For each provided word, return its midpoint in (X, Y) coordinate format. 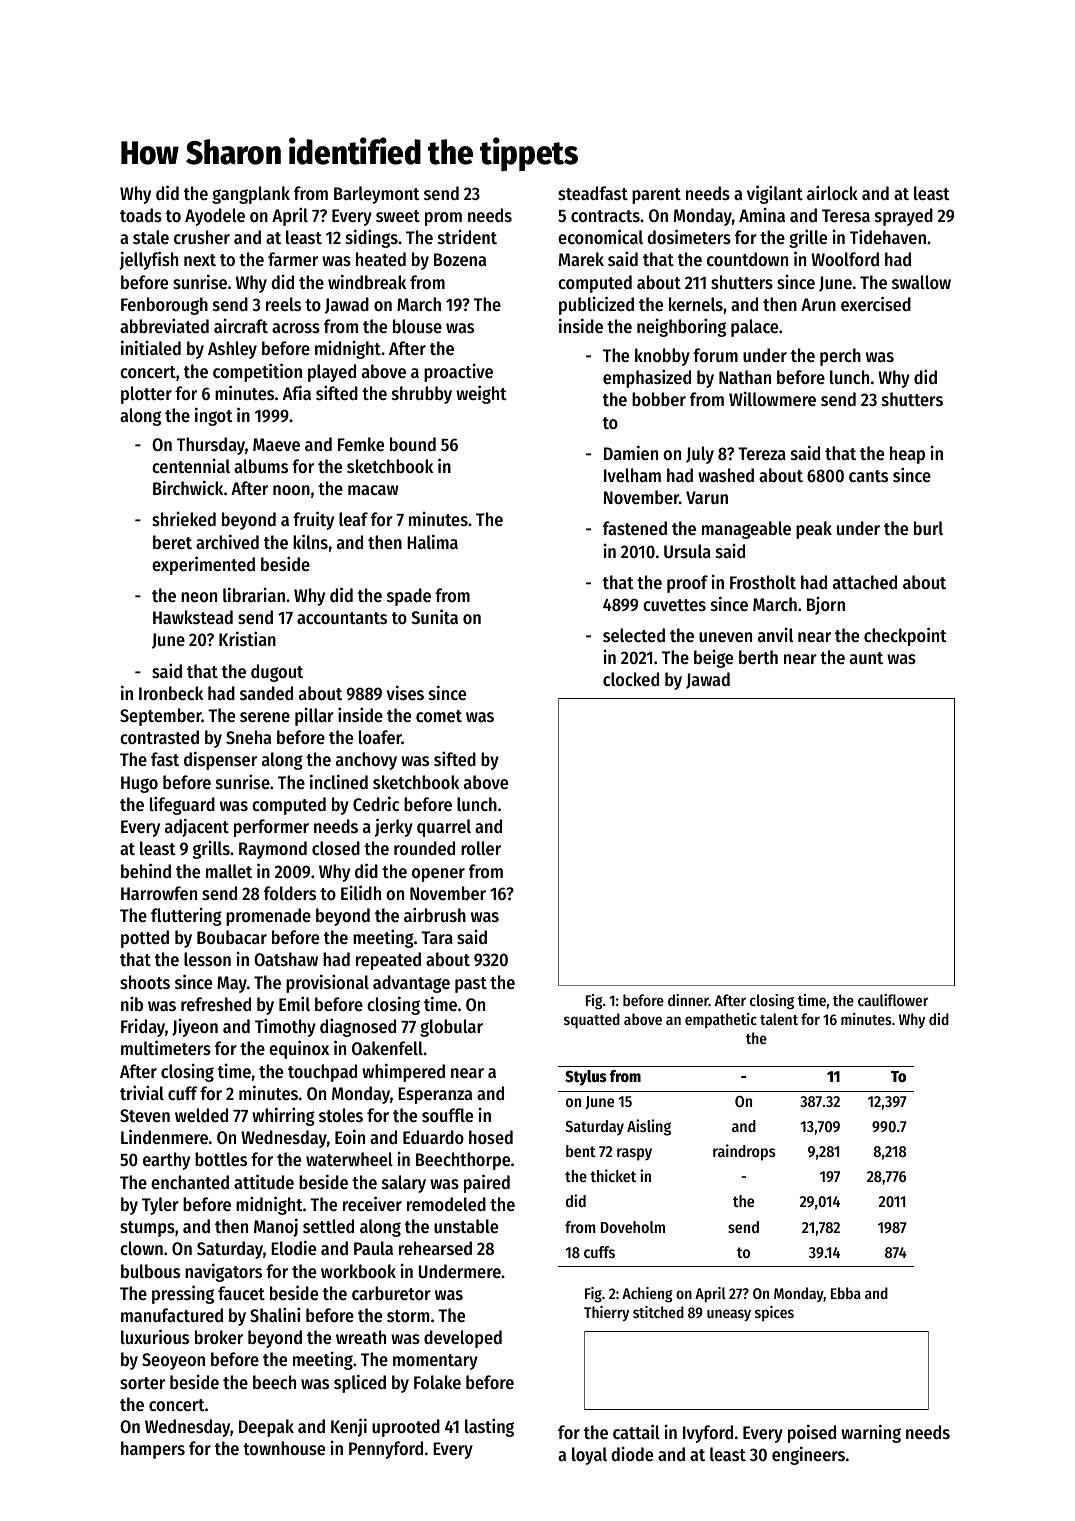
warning (871, 1433)
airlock (832, 192)
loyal (589, 1456)
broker (219, 1337)
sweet (398, 216)
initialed (151, 347)
